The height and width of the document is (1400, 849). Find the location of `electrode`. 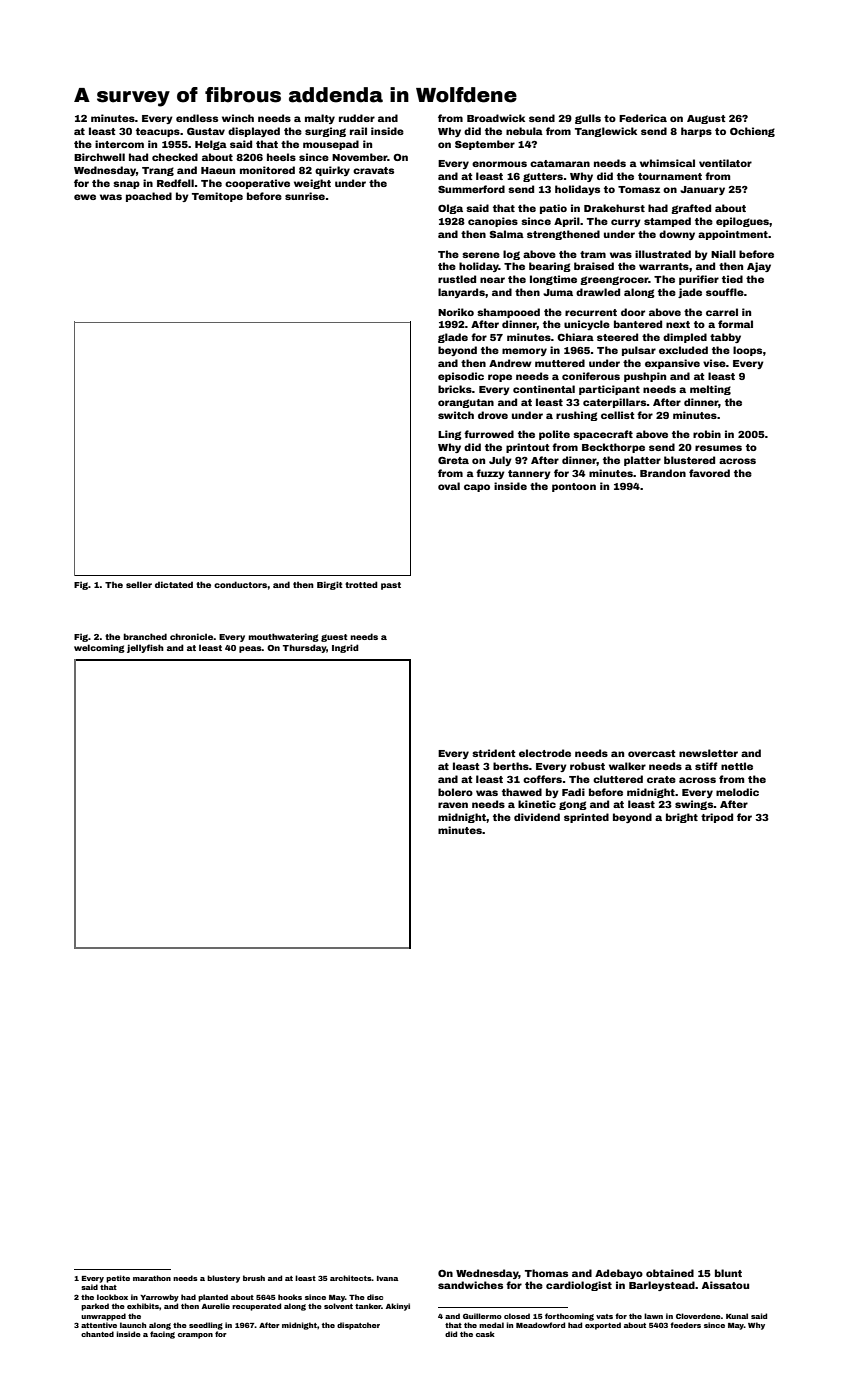

electrode is located at coordinates (545, 753).
